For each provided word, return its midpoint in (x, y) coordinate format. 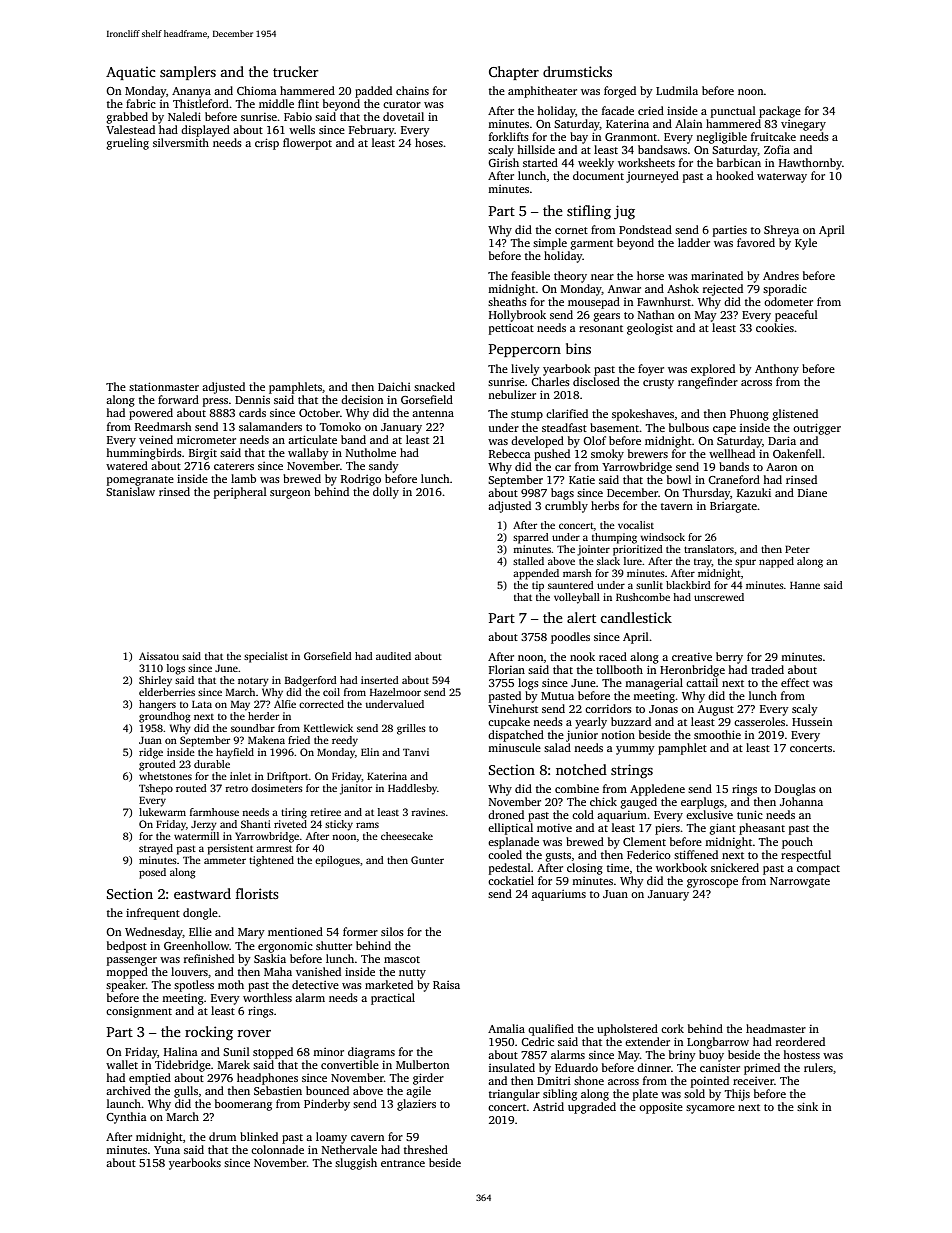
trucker (296, 71)
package (780, 112)
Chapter (514, 73)
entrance (403, 1163)
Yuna (167, 1150)
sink (807, 1106)
